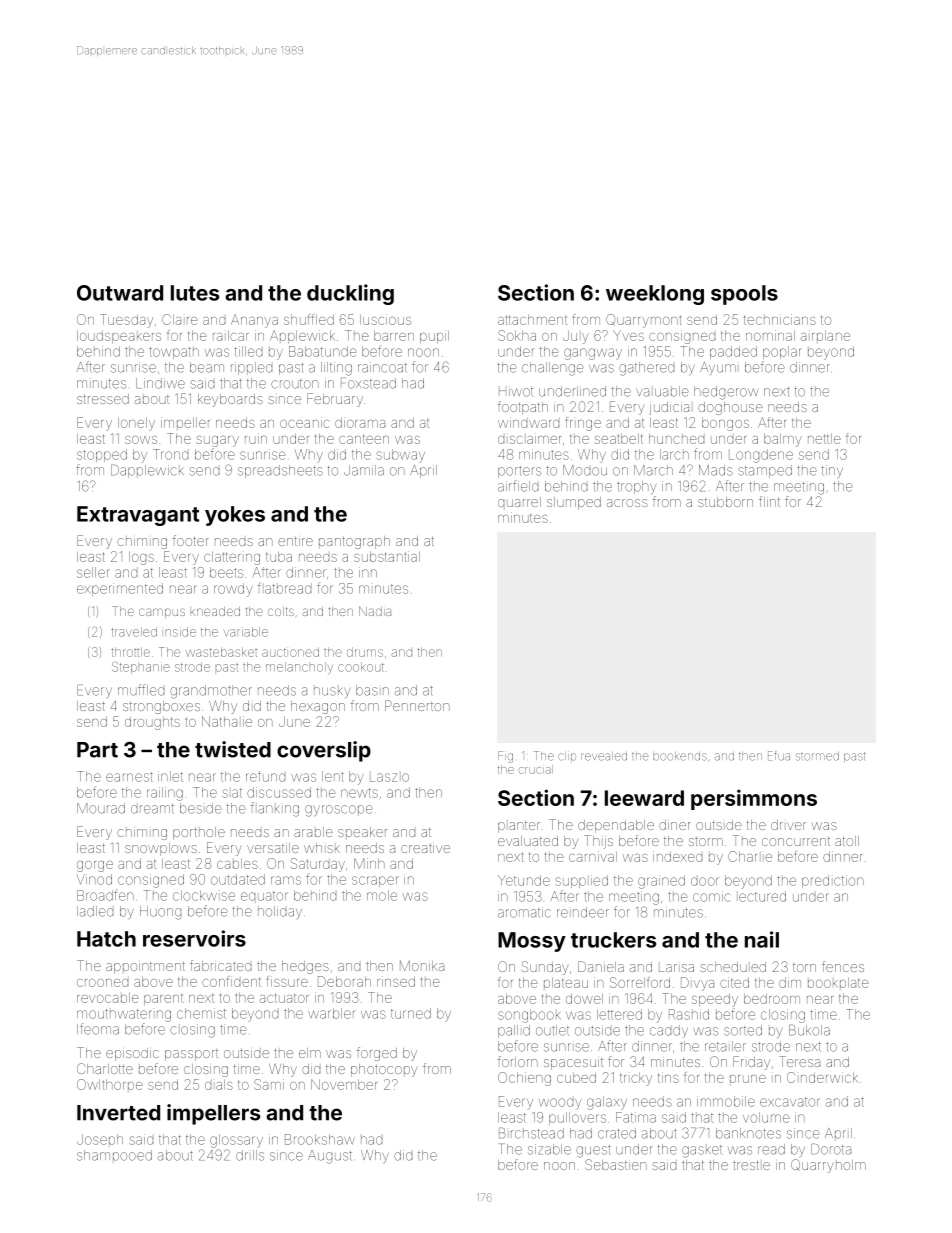 This screenshot has height=1233, width=952. I want to click on tuba, so click(279, 557).
